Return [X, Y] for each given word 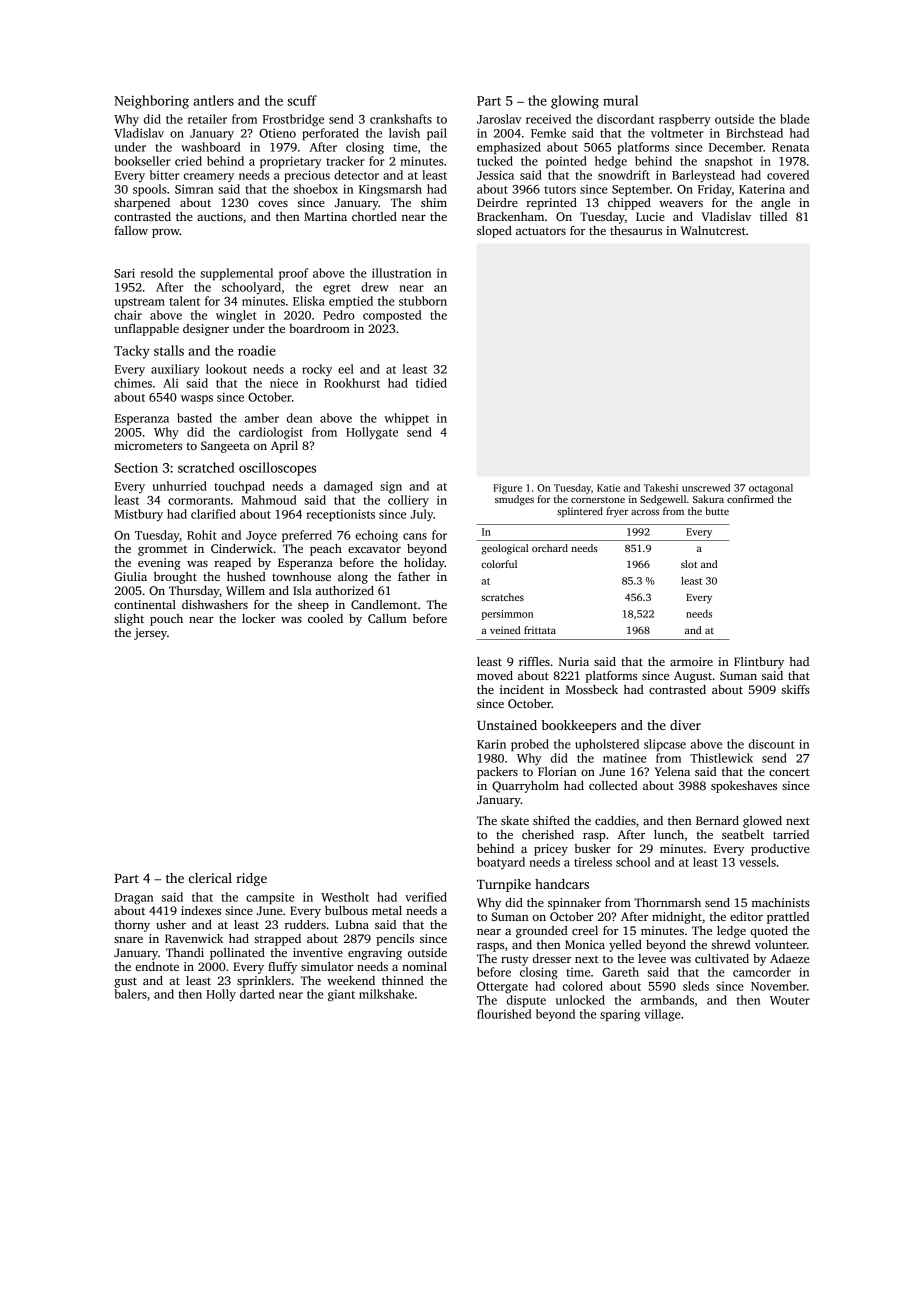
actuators [541, 231]
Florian [557, 771]
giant [341, 996]
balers [131, 994]
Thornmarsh [667, 902]
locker [258, 618]
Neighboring [151, 102]
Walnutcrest [713, 230]
